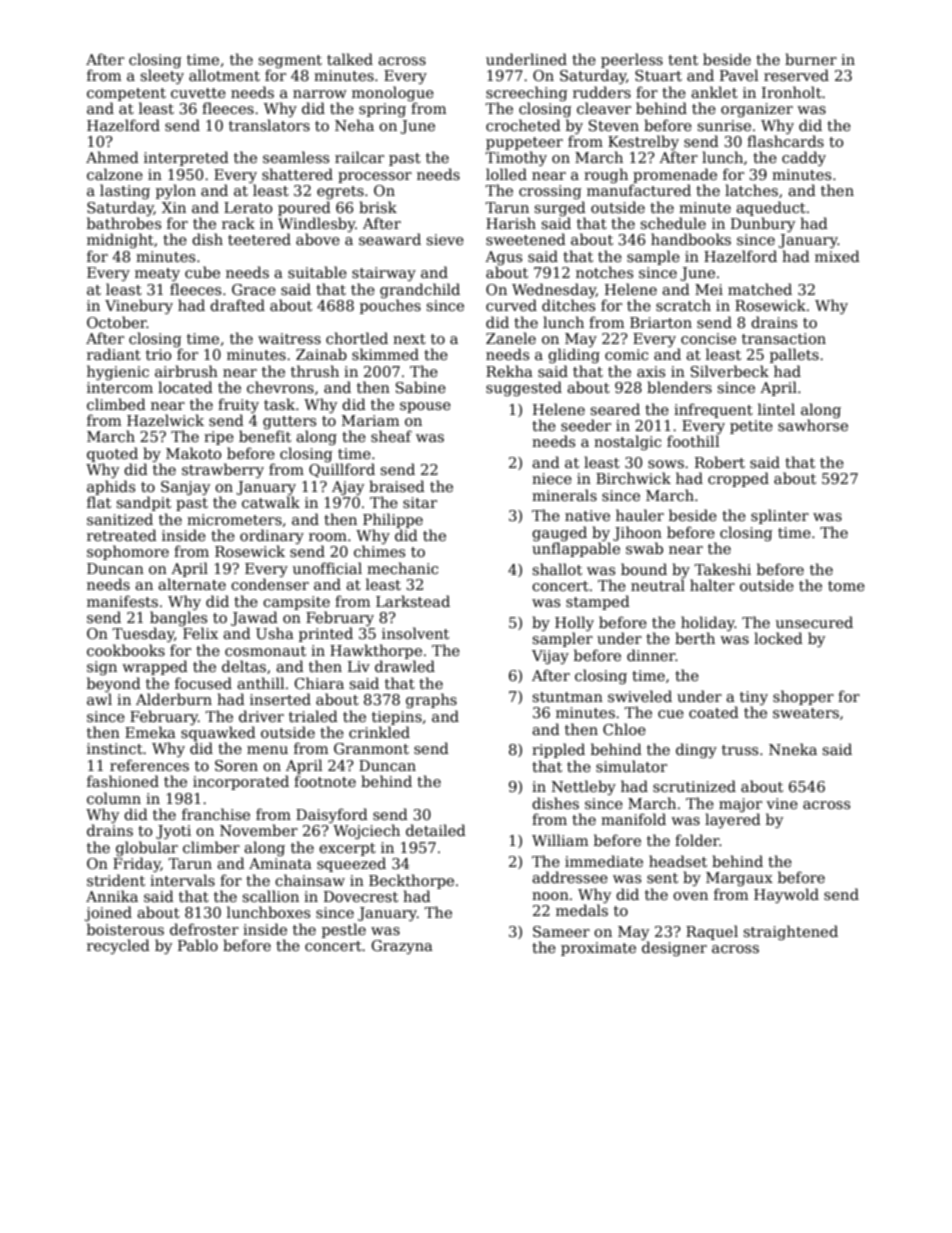 This screenshot has height=1233, width=952. I want to click on mixed, so click(837, 256).
